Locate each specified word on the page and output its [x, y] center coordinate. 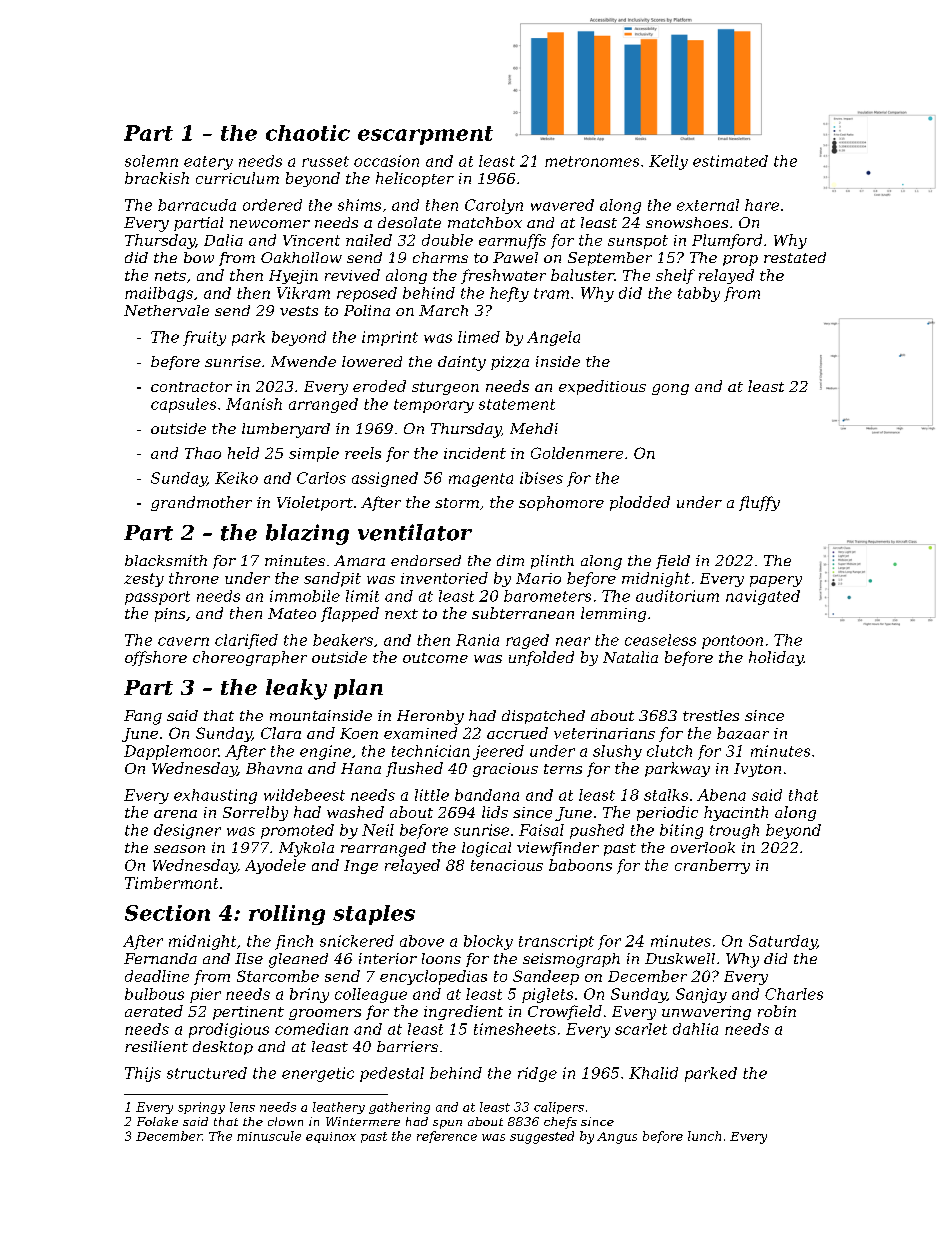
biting [681, 831]
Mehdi [534, 428]
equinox [331, 1137]
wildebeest [304, 795]
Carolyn [494, 206]
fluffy [759, 503]
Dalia [223, 240]
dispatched [543, 717]
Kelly [668, 162]
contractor [191, 387]
